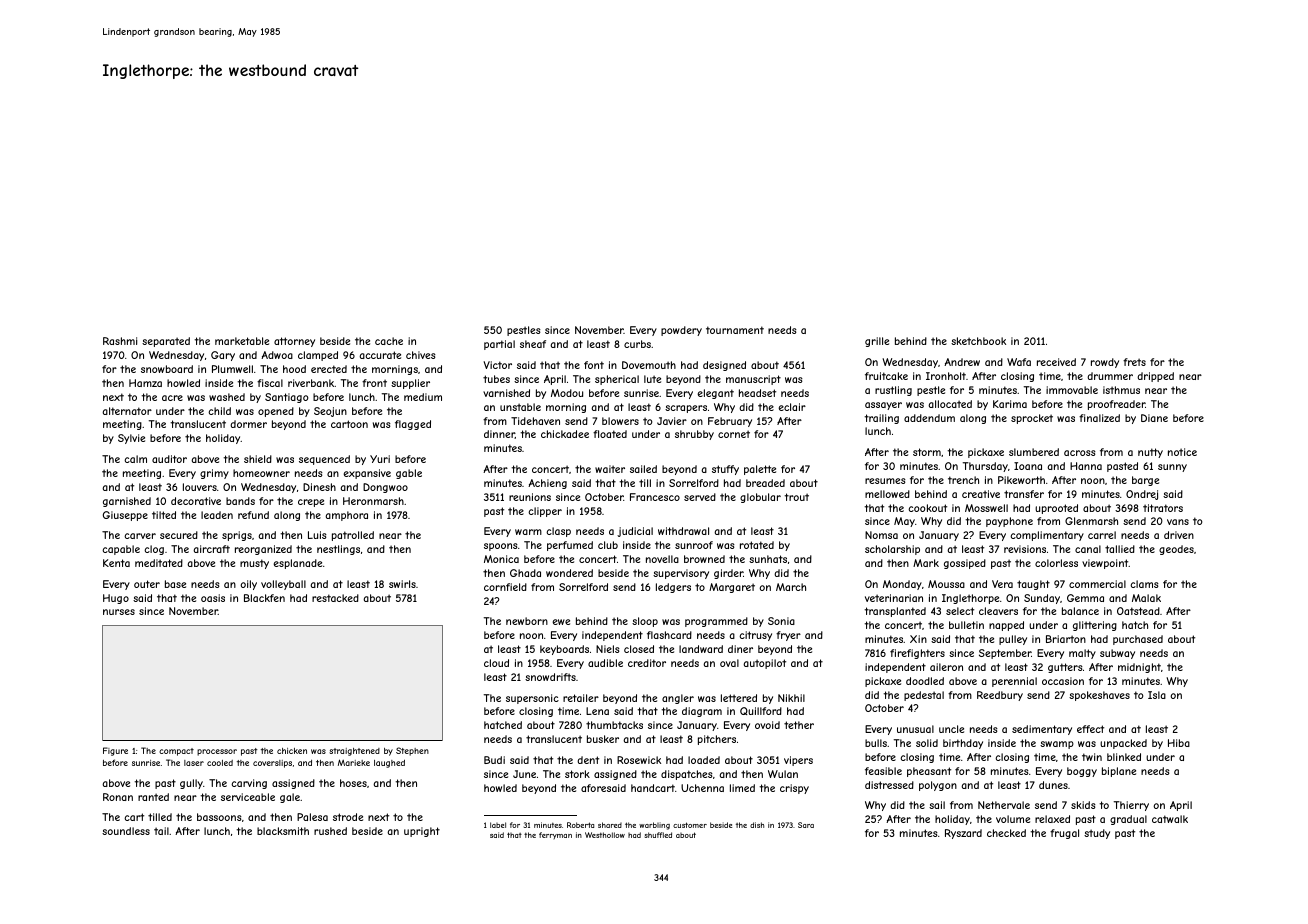  Describe the element at coordinates (119, 612) in the screenshot. I see `nurses` at that location.
